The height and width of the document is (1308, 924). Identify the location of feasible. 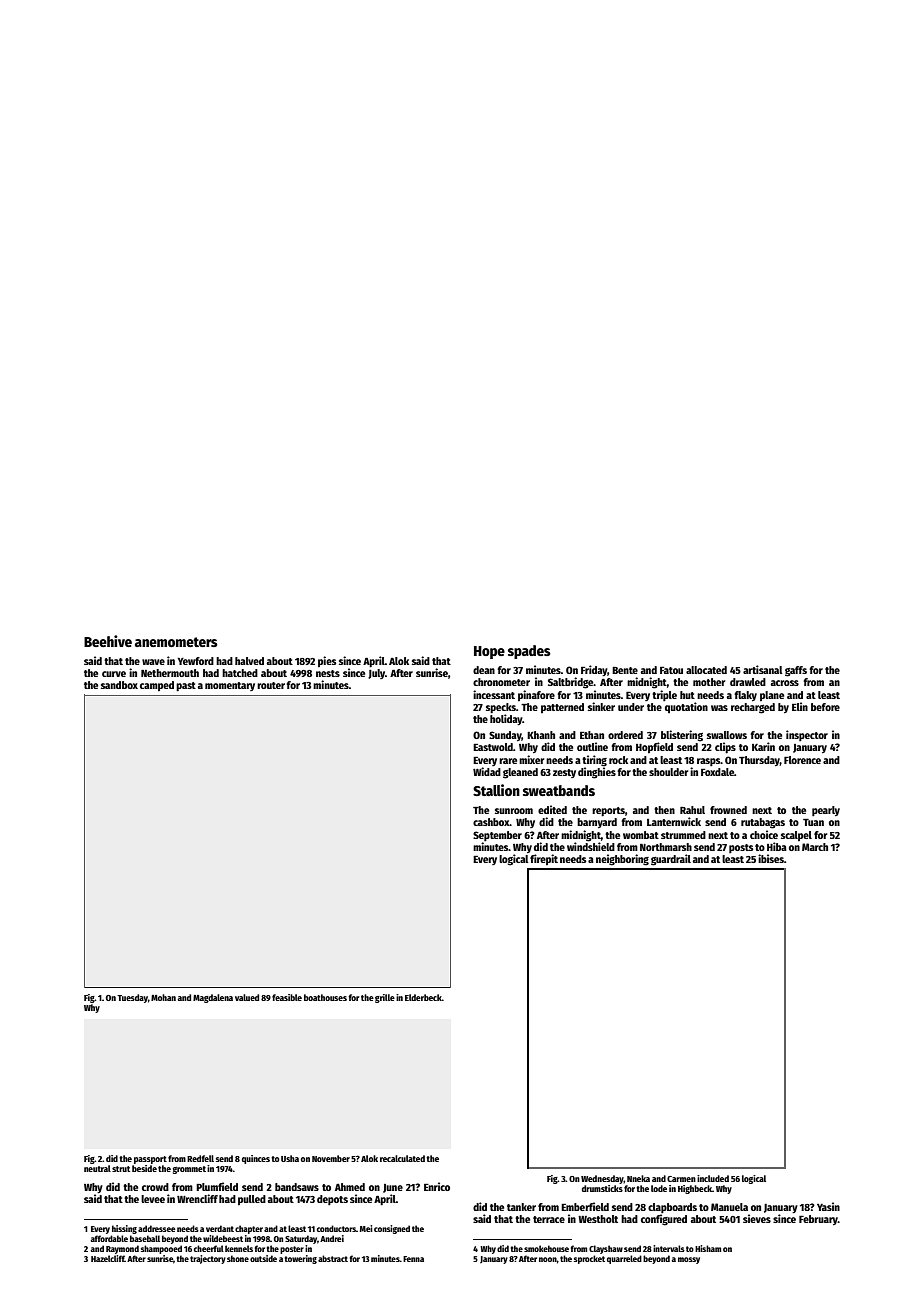
(287, 997).
